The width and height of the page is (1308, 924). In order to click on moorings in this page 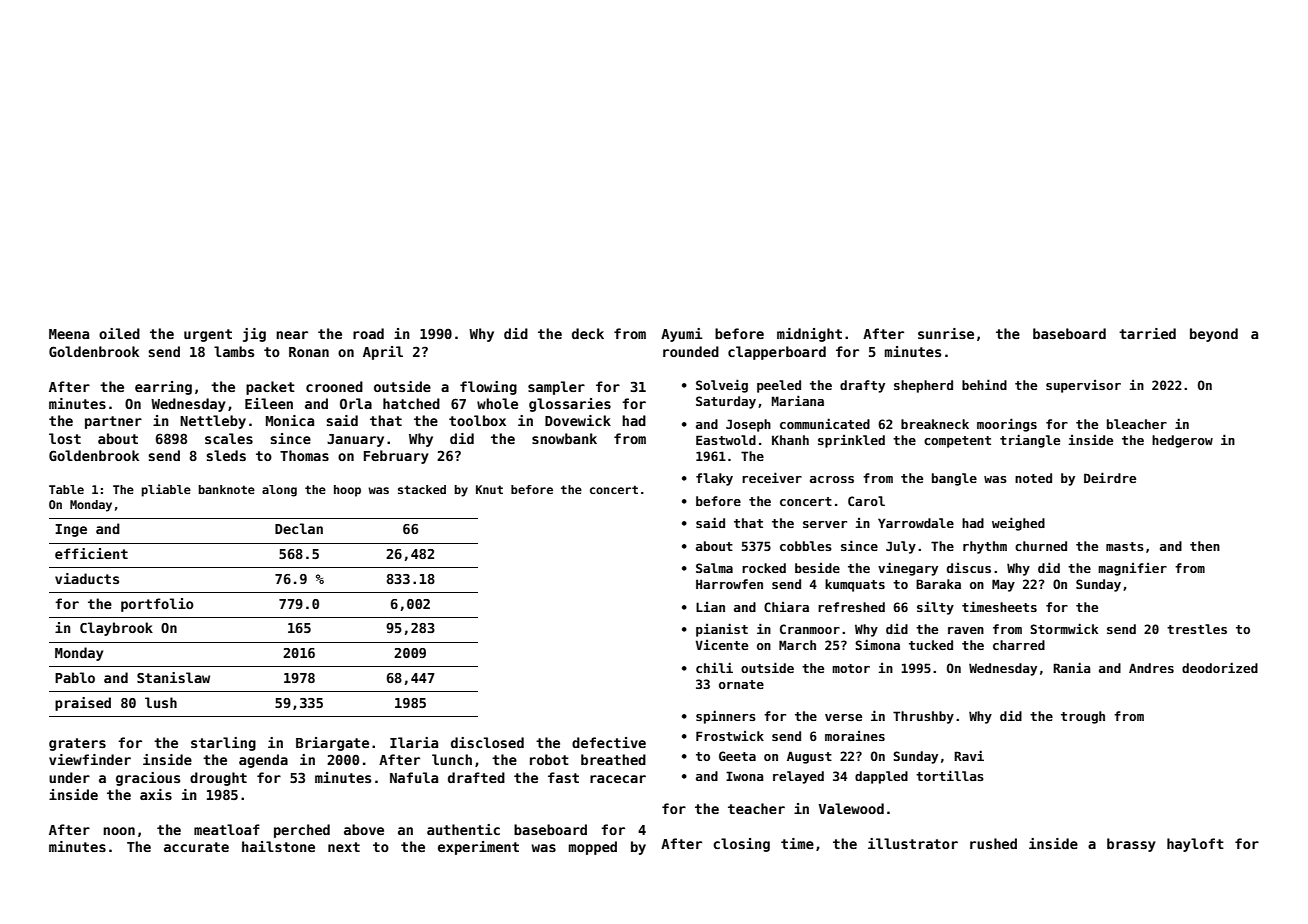, I will do `click(1007, 425)`.
